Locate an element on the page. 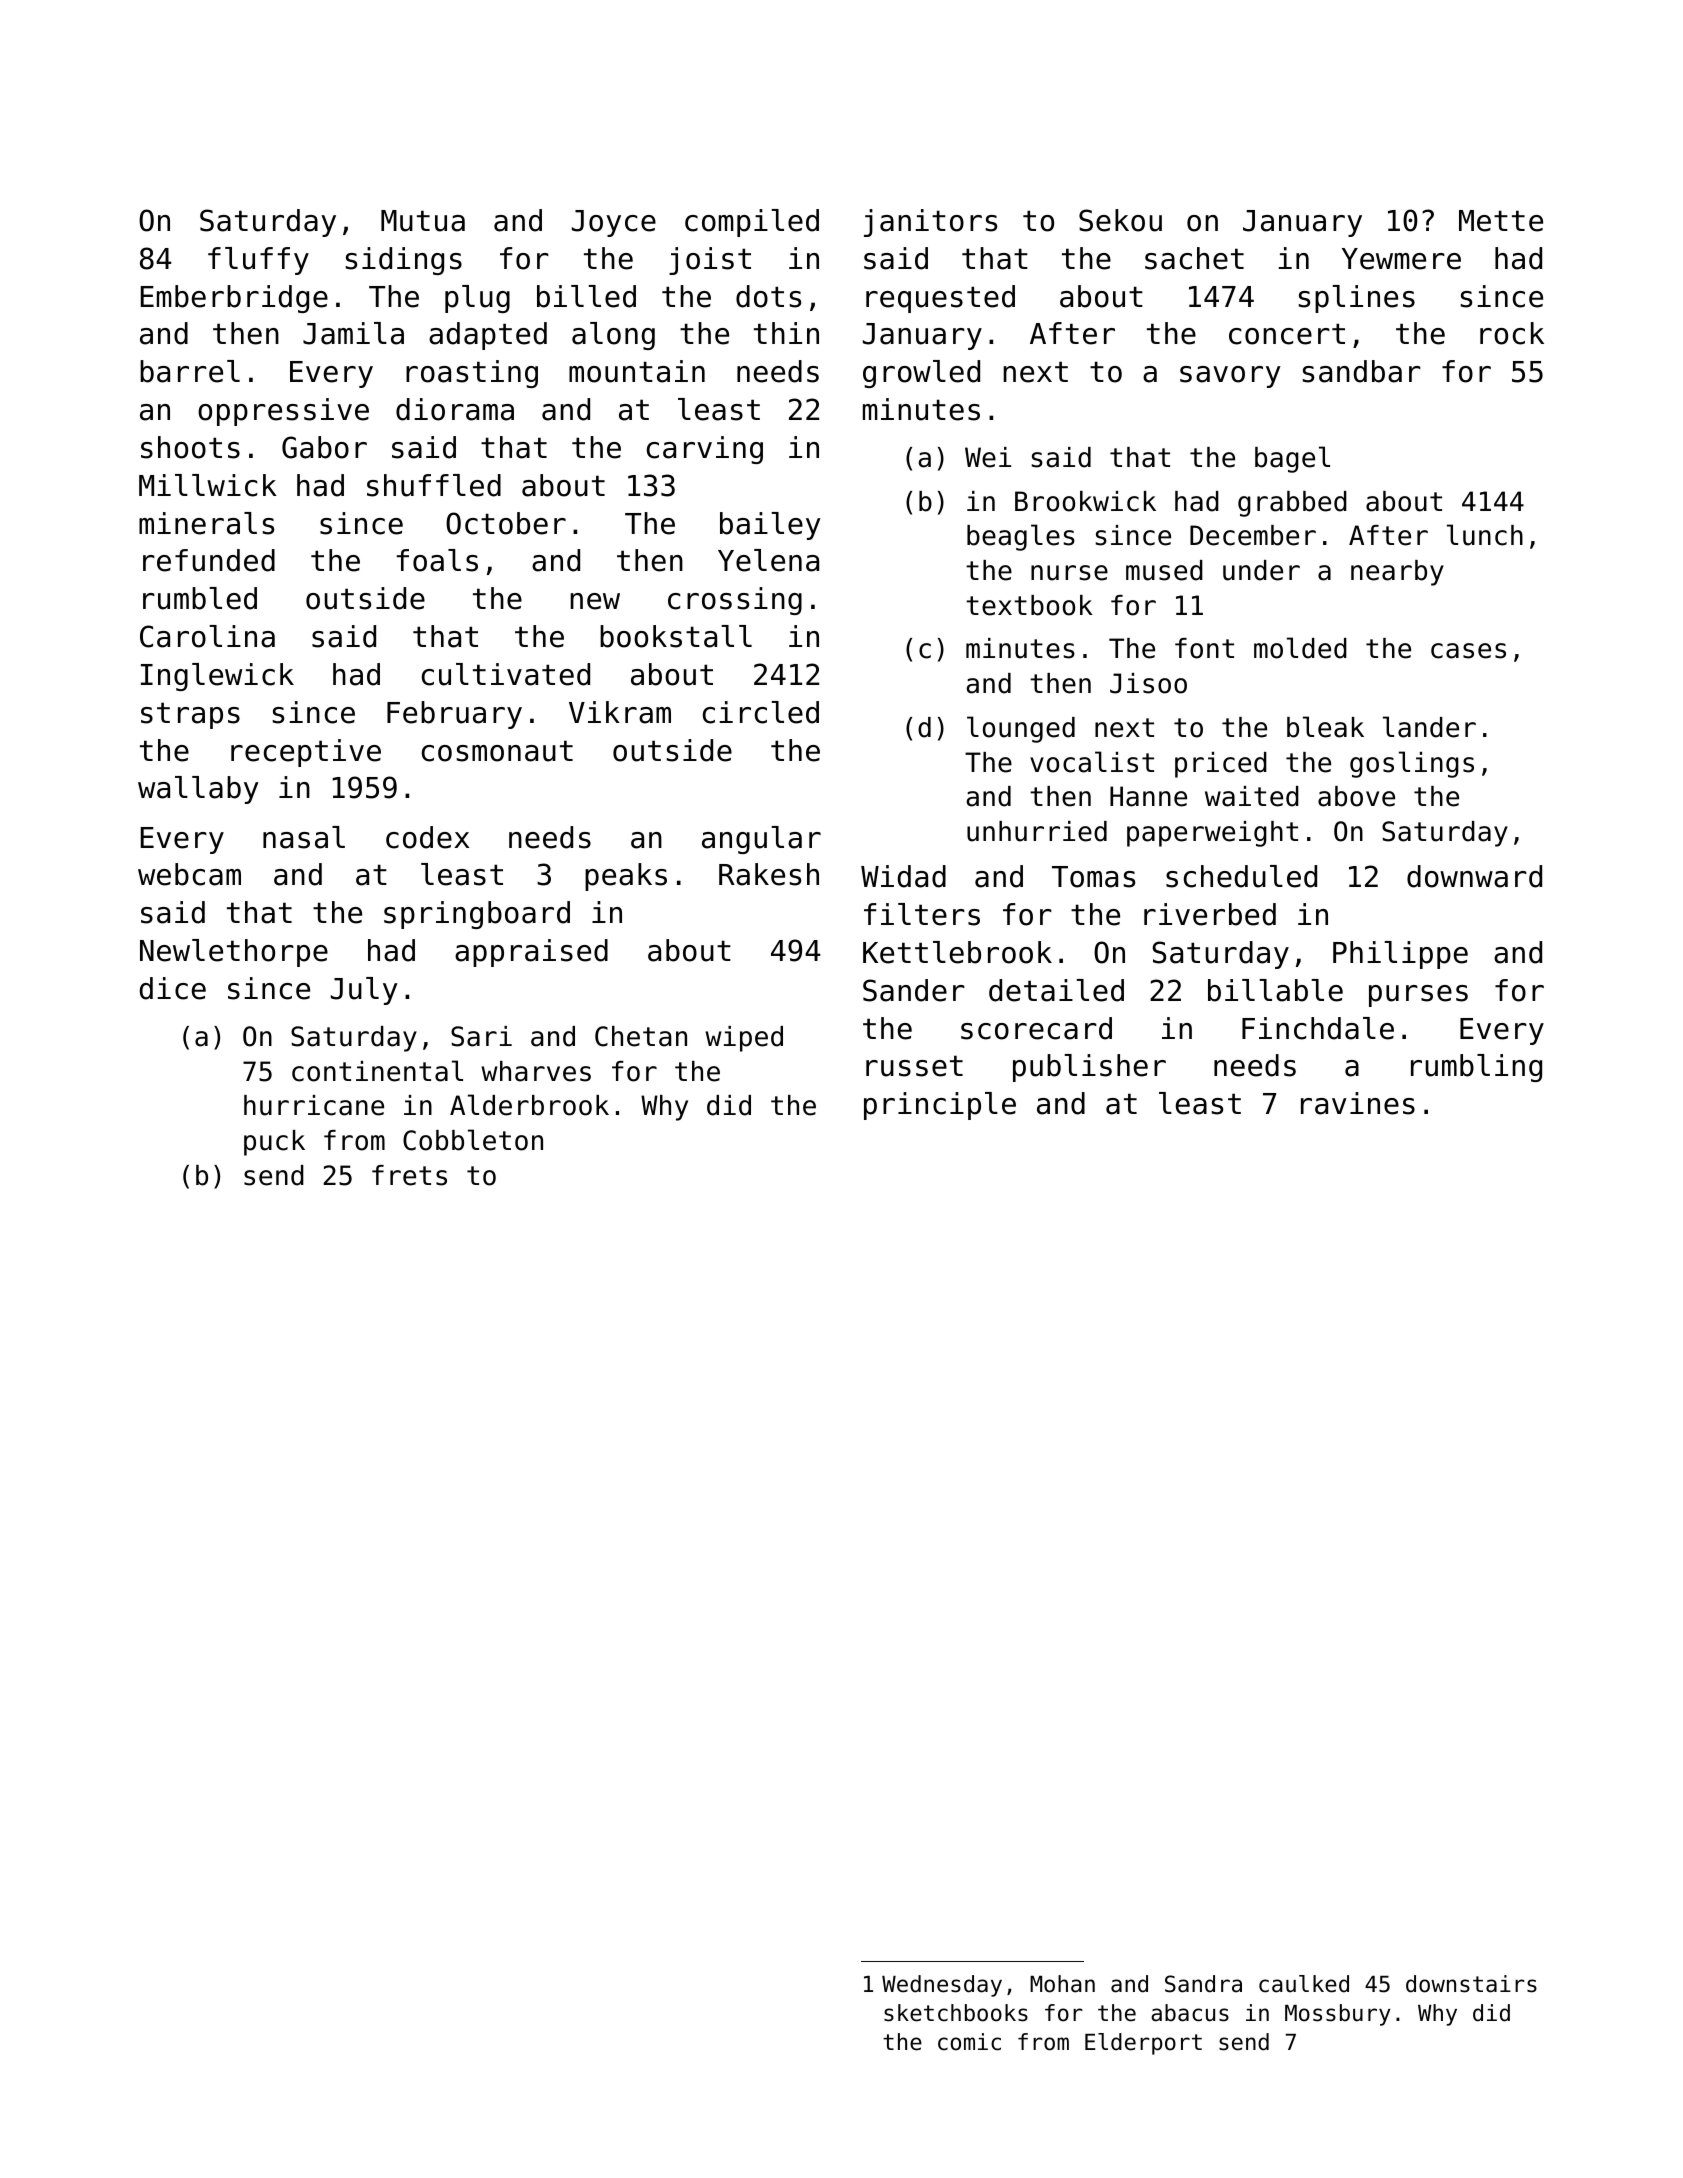 The width and height of the page is (1683, 2178). frets is located at coordinates (409, 1175).
